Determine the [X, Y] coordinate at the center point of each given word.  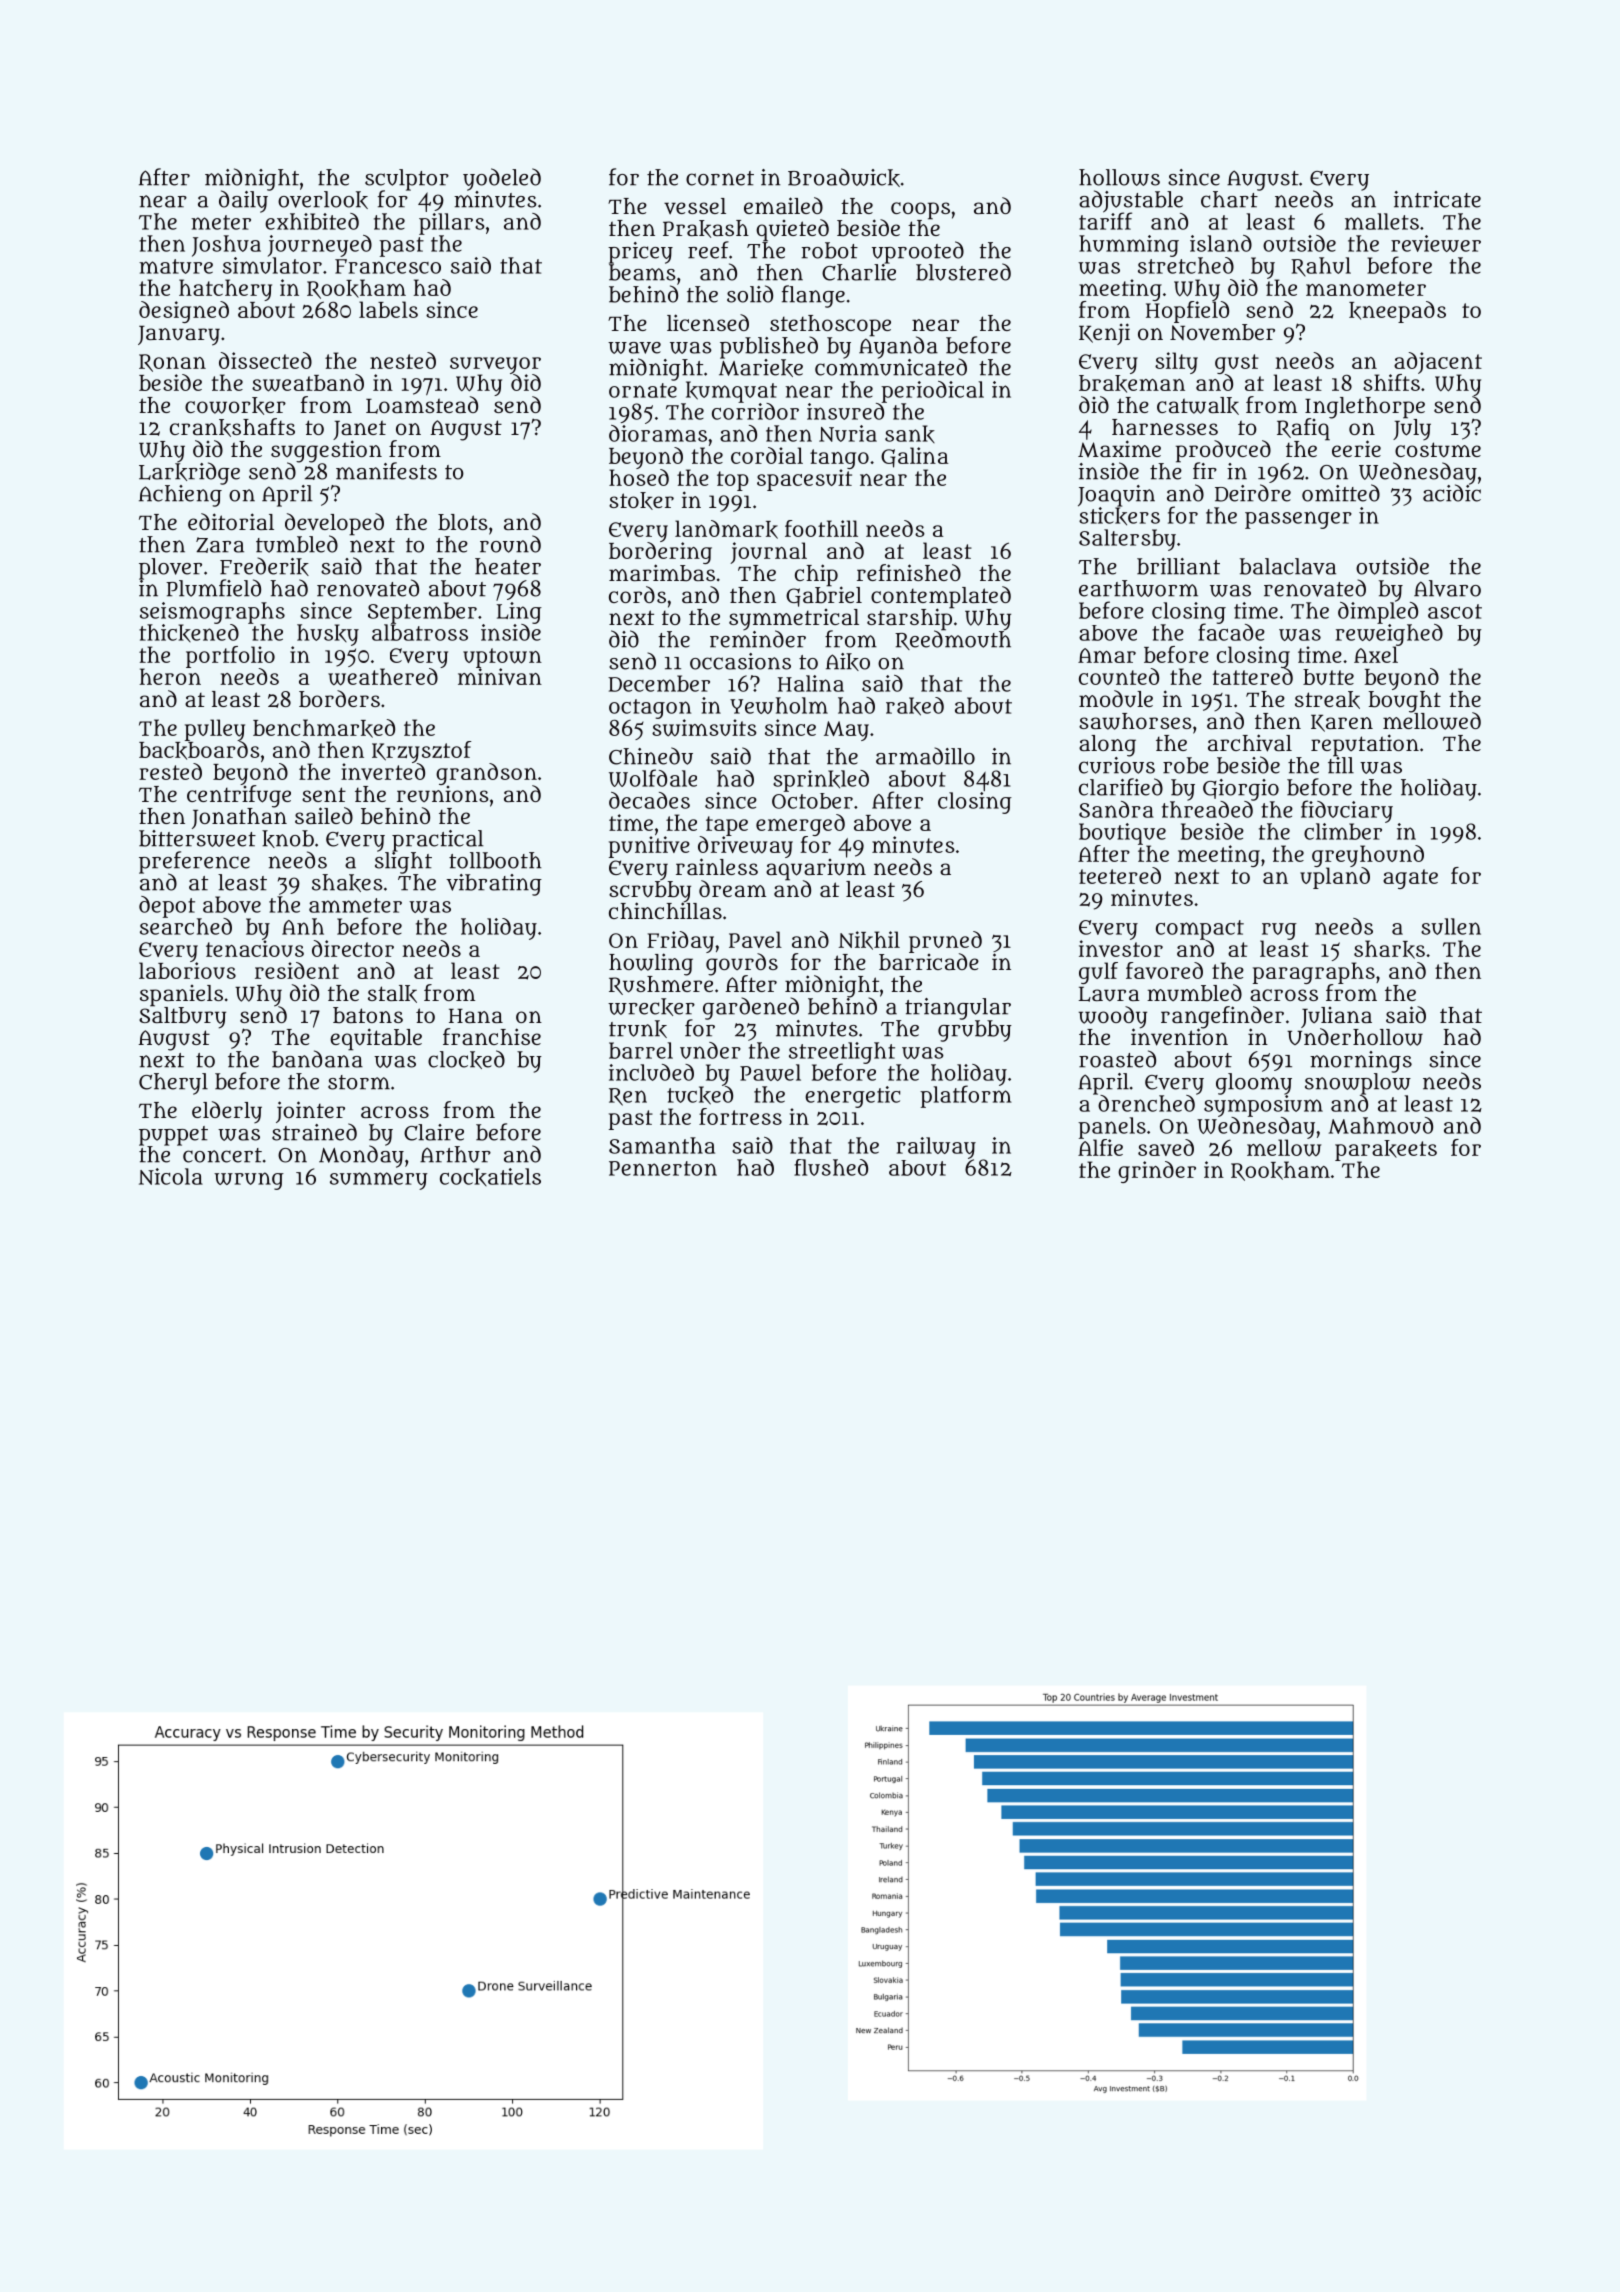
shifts [1391, 382]
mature [176, 266]
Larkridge [189, 473]
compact [1200, 930]
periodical [932, 392]
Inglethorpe [1365, 407]
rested [170, 771]
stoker [641, 501]
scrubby [650, 891]
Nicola [171, 1176]
